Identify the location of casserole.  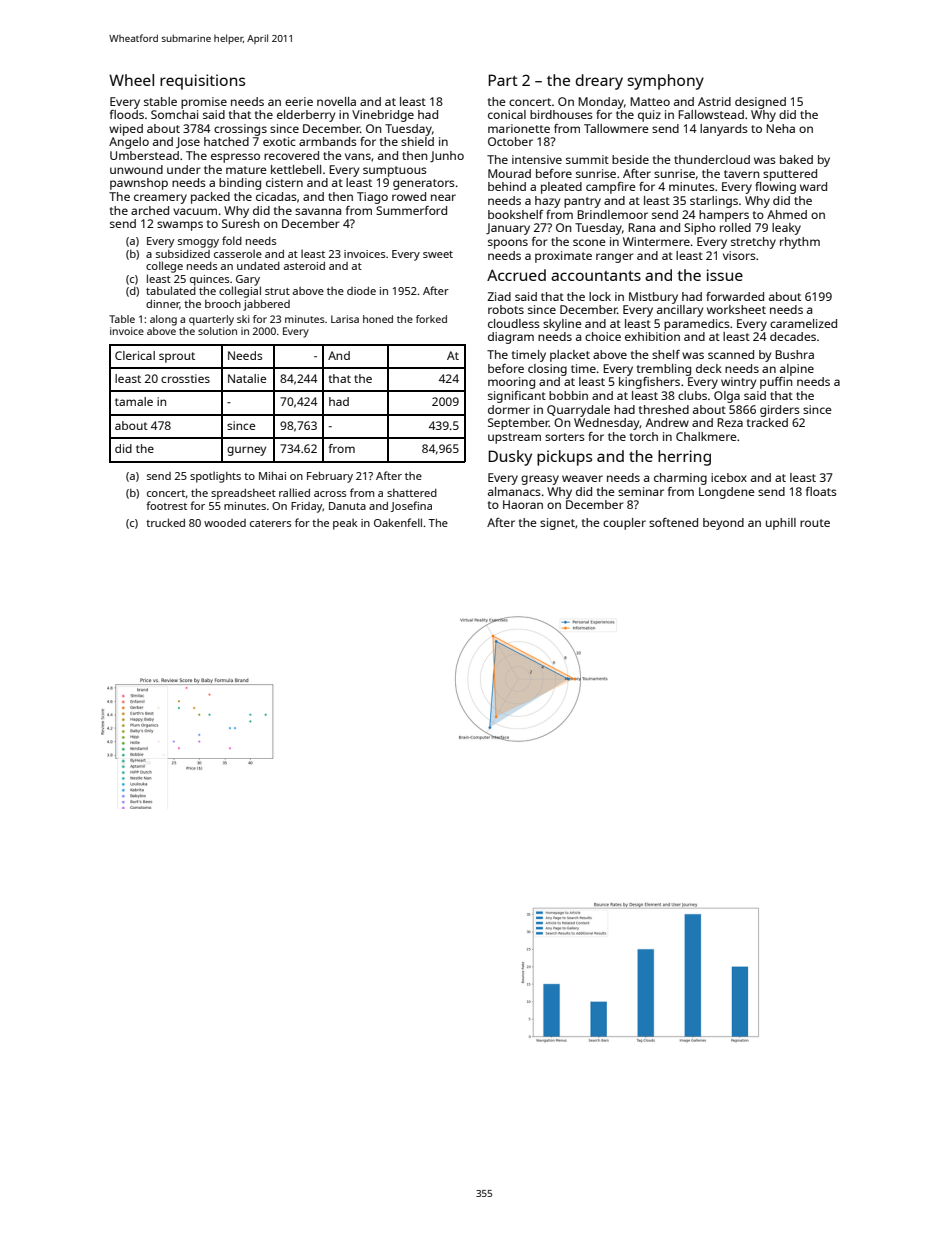
(238, 253).
